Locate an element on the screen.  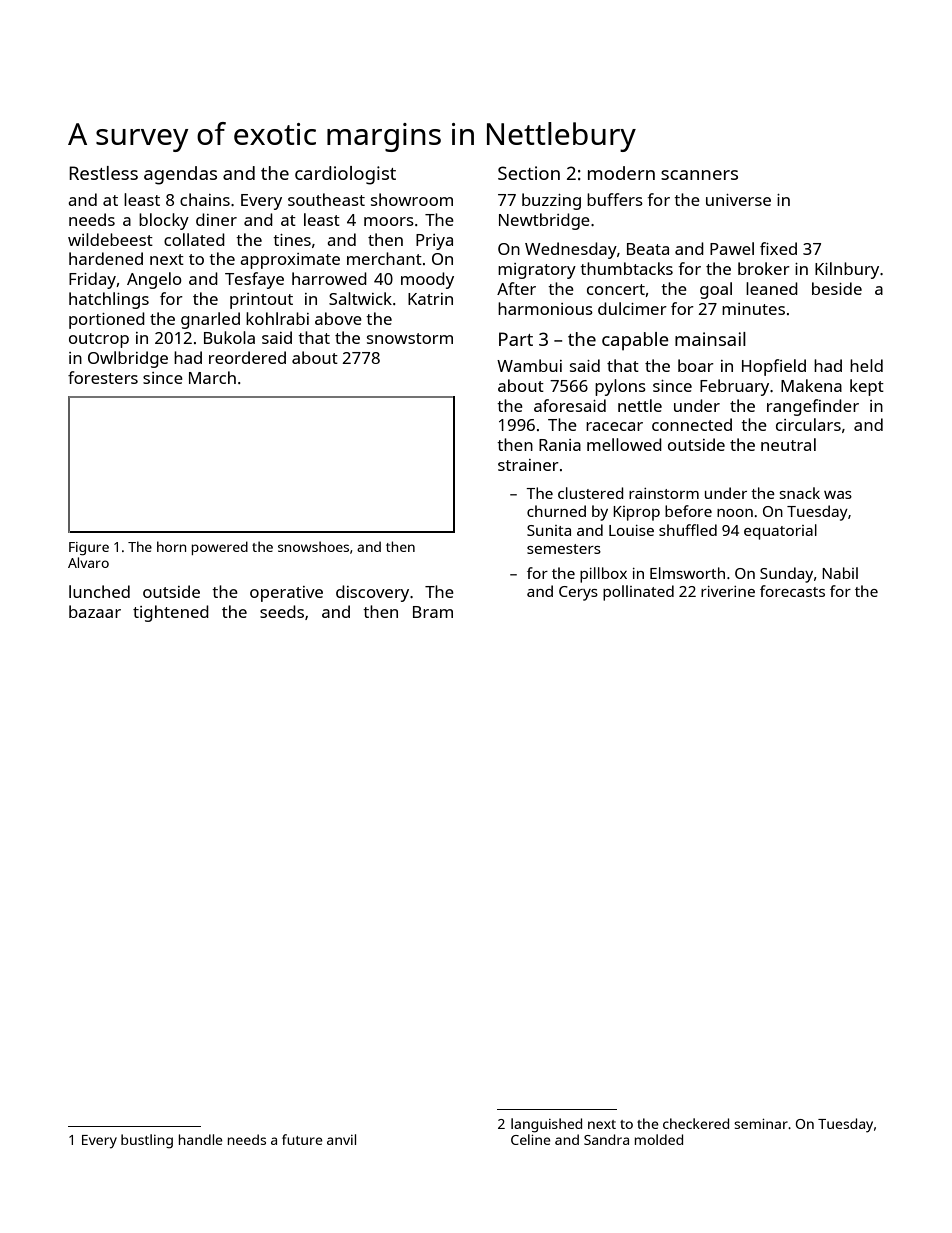
Bram is located at coordinates (433, 612).
